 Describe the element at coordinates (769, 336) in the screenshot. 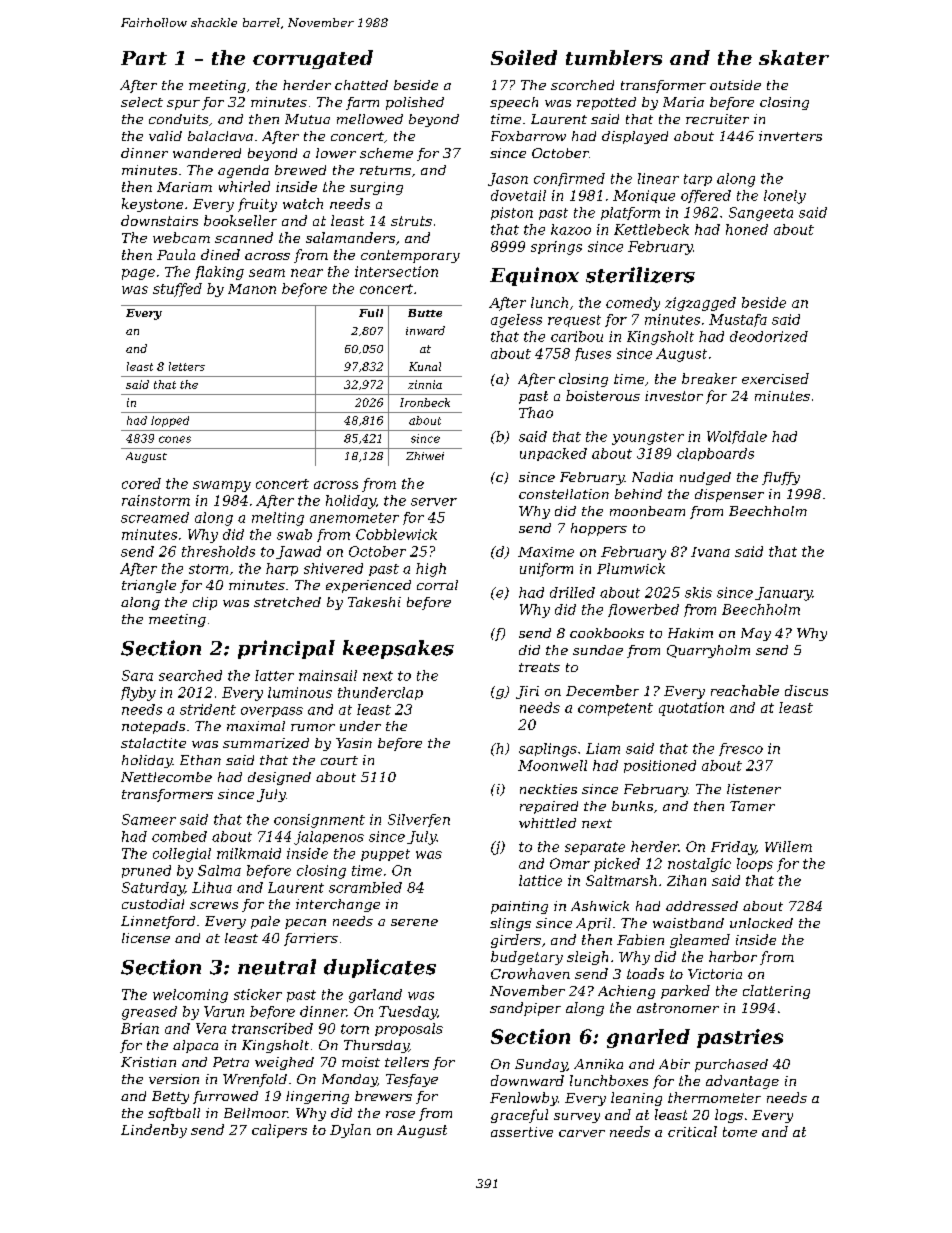

I see `deodorized` at that location.
